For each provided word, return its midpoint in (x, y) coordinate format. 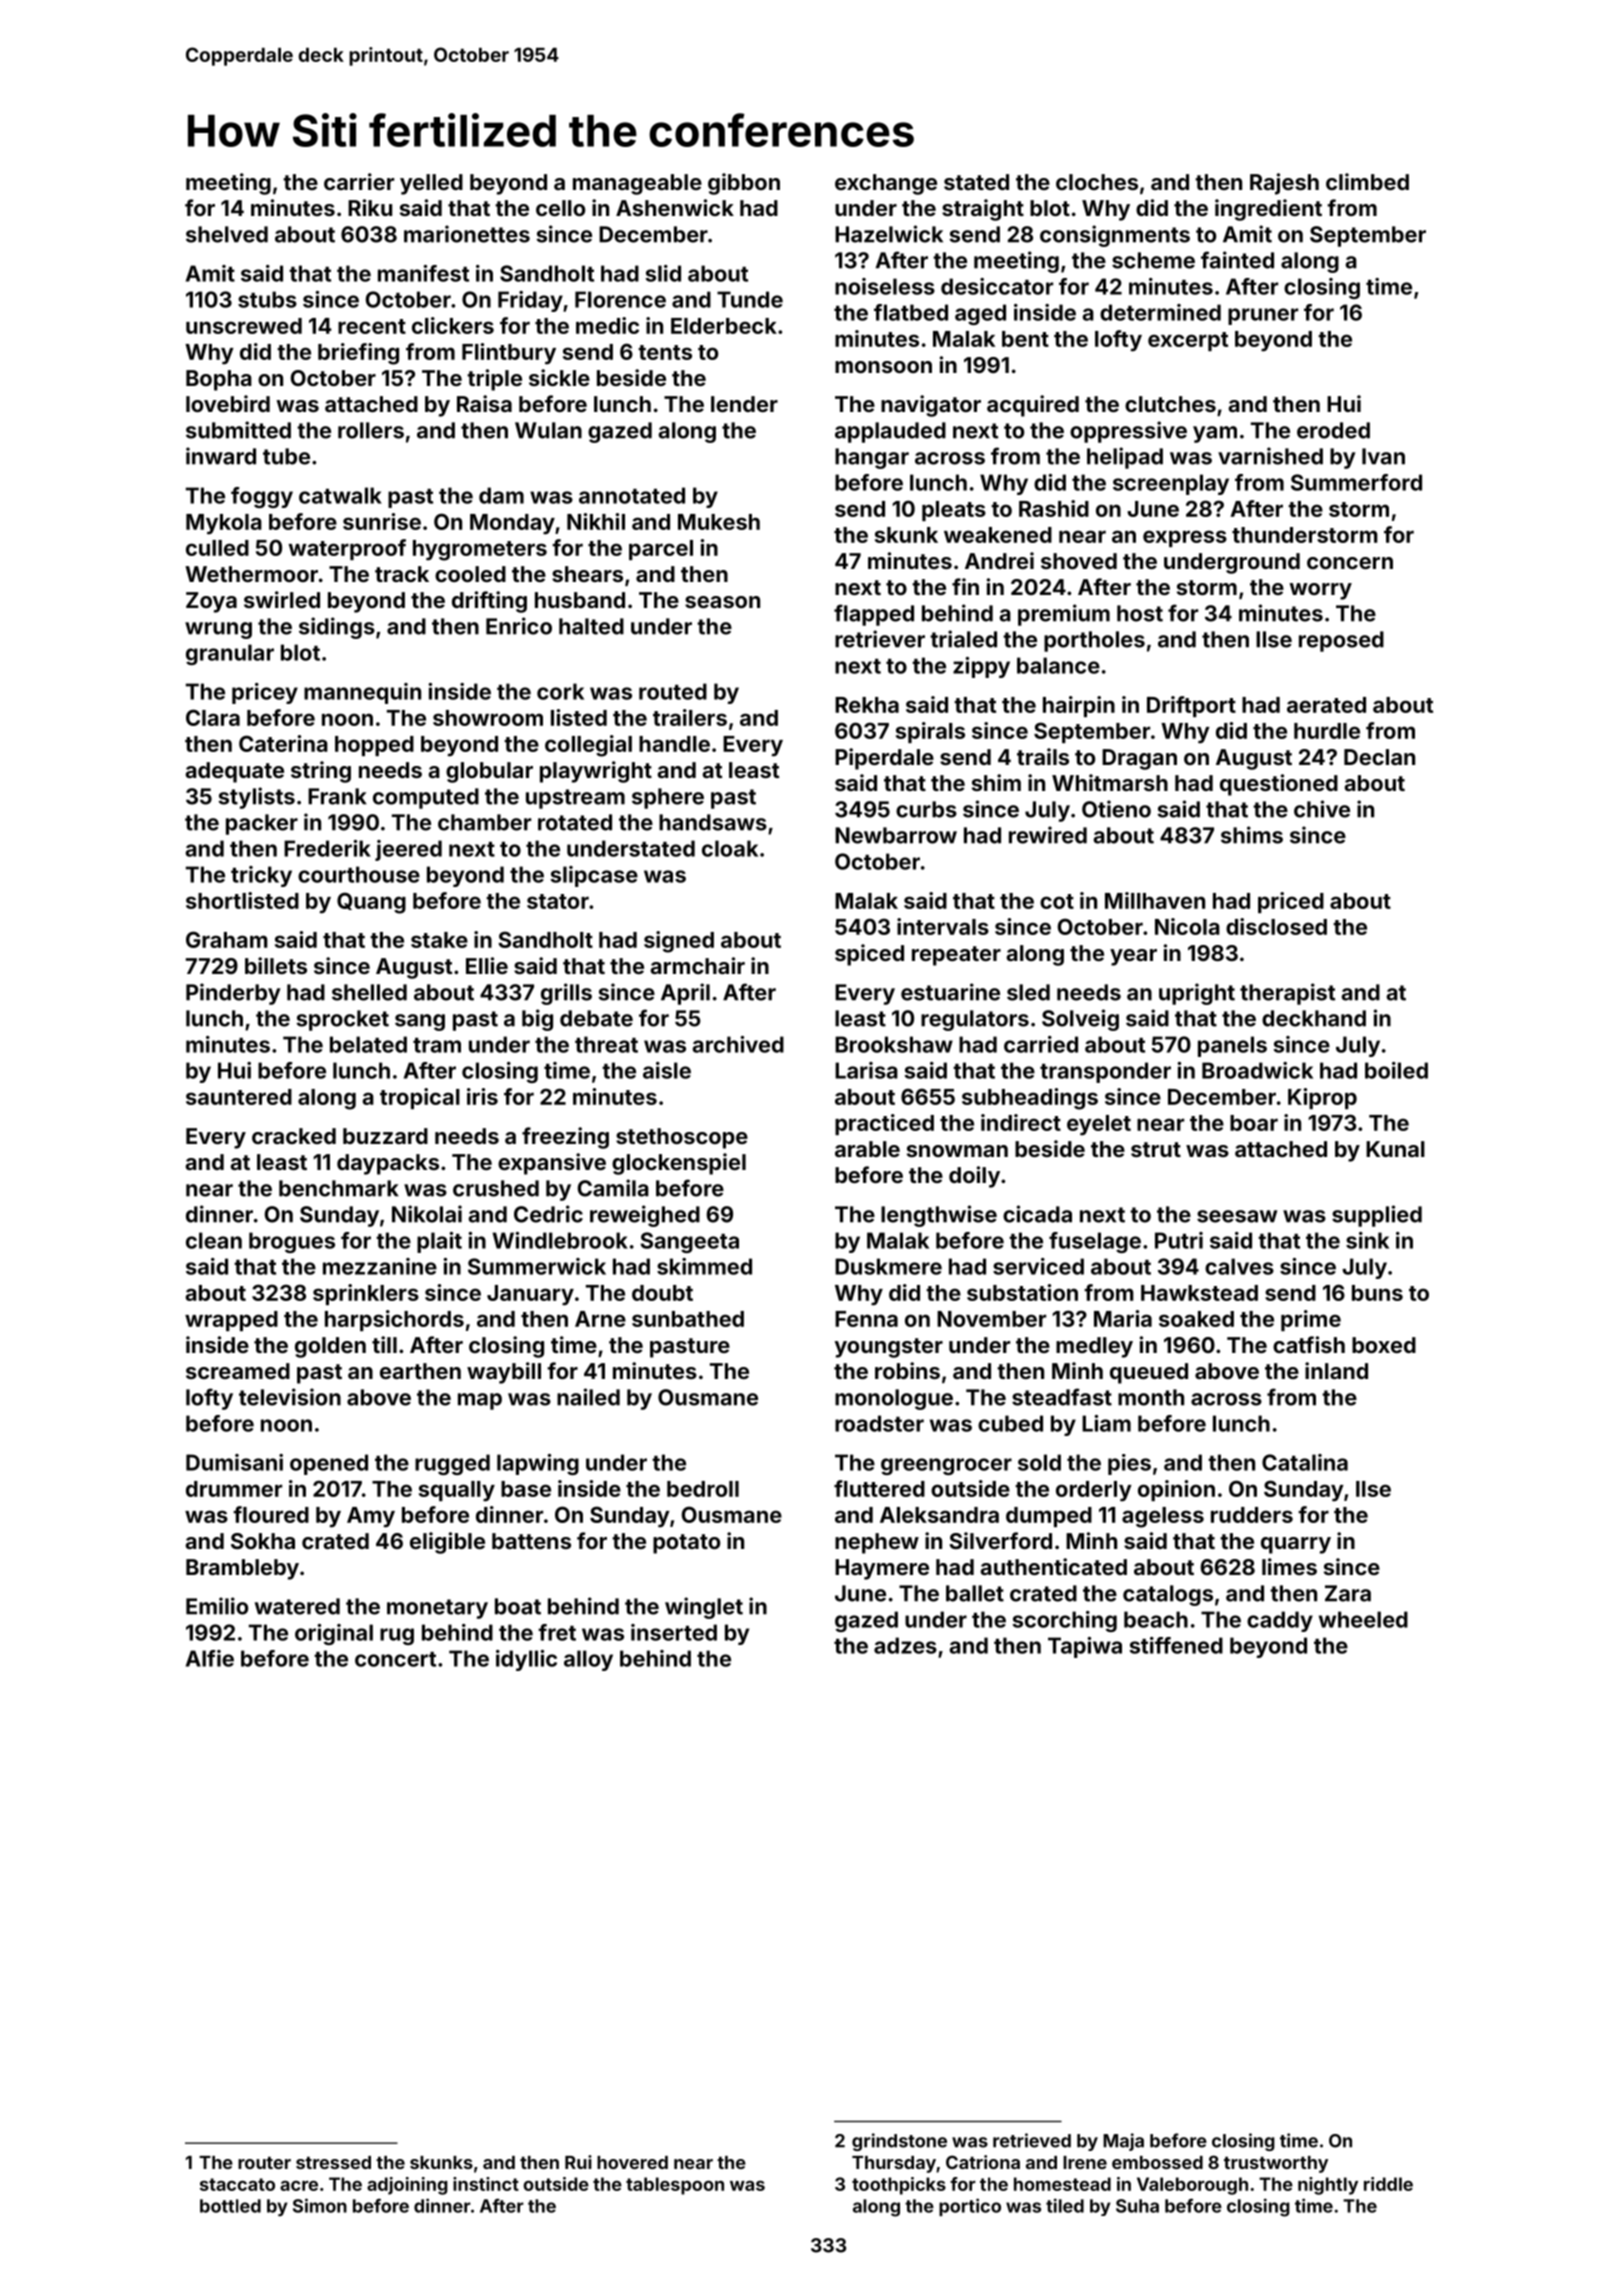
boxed (1384, 1345)
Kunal (1395, 1149)
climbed (1367, 181)
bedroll (703, 1489)
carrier (359, 181)
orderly (1094, 1491)
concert (395, 1659)
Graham (227, 939)
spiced (869, 955)
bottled (230, 2206)
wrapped (231, 1321)
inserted (674, 1632)
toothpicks (899, 2186)
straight (983, 210)
